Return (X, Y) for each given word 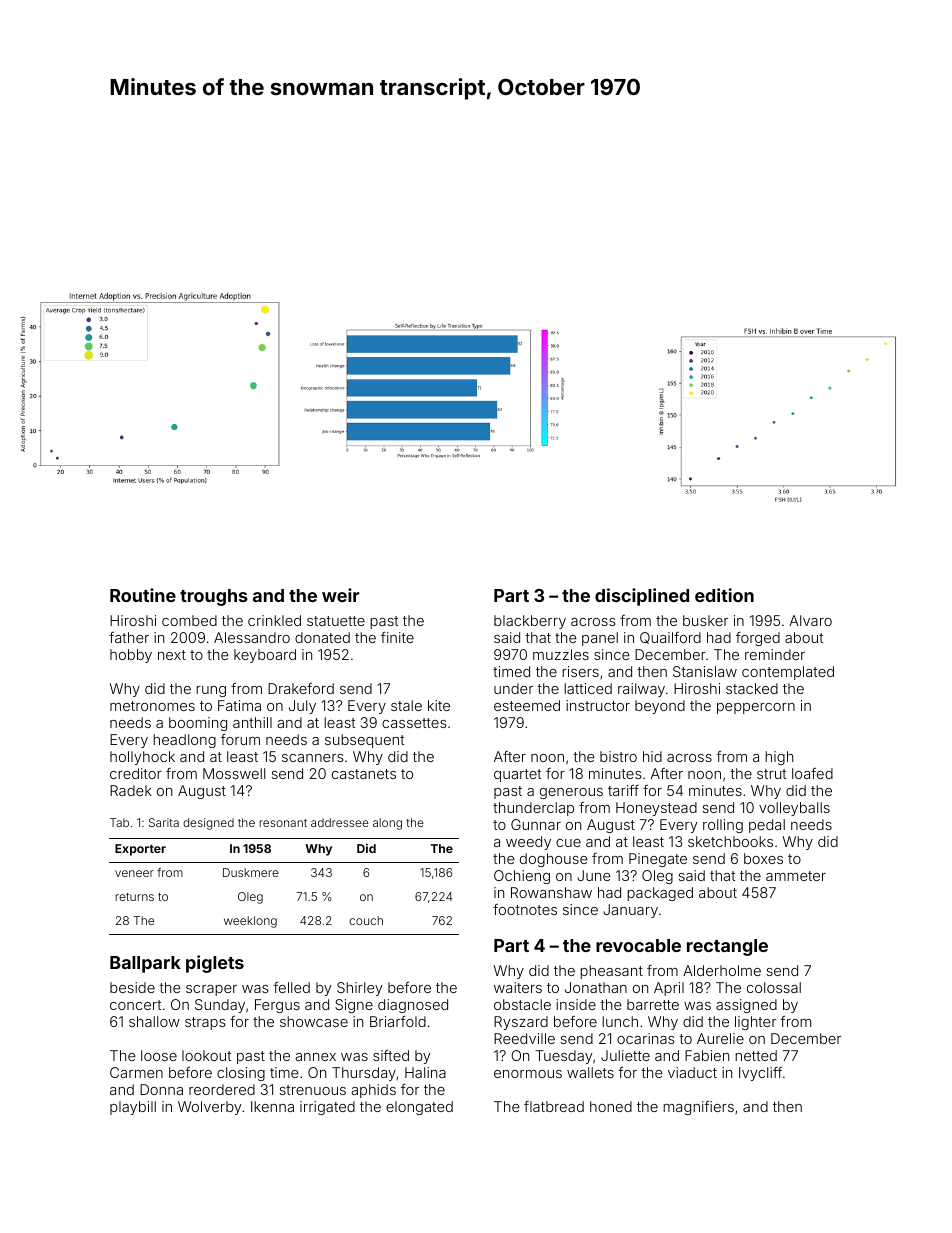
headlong (184, 741)
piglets (215, 964)
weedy (528, 843)
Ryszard (521, 1023)
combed (189, 620)
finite (397, 637)
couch (366, 920)
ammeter (796, 876)
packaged (660, 894)
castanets (364, 774)
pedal (767, 826)
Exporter (140, 850)
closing (241, 1074)
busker (705, 620)
